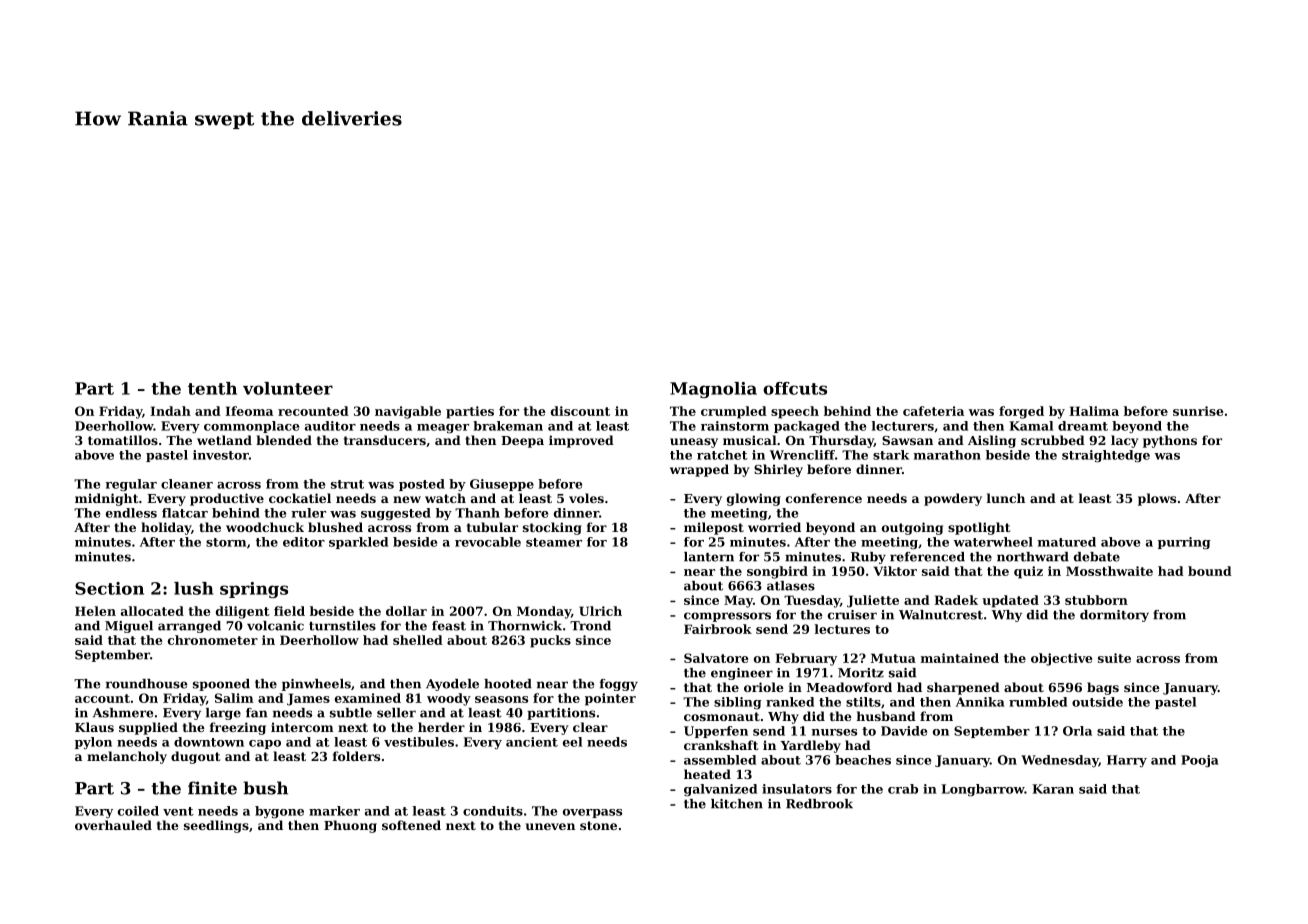 The width and height of the screenshot is (1308, 924). I want to click on outside, so click(1097, 702).
